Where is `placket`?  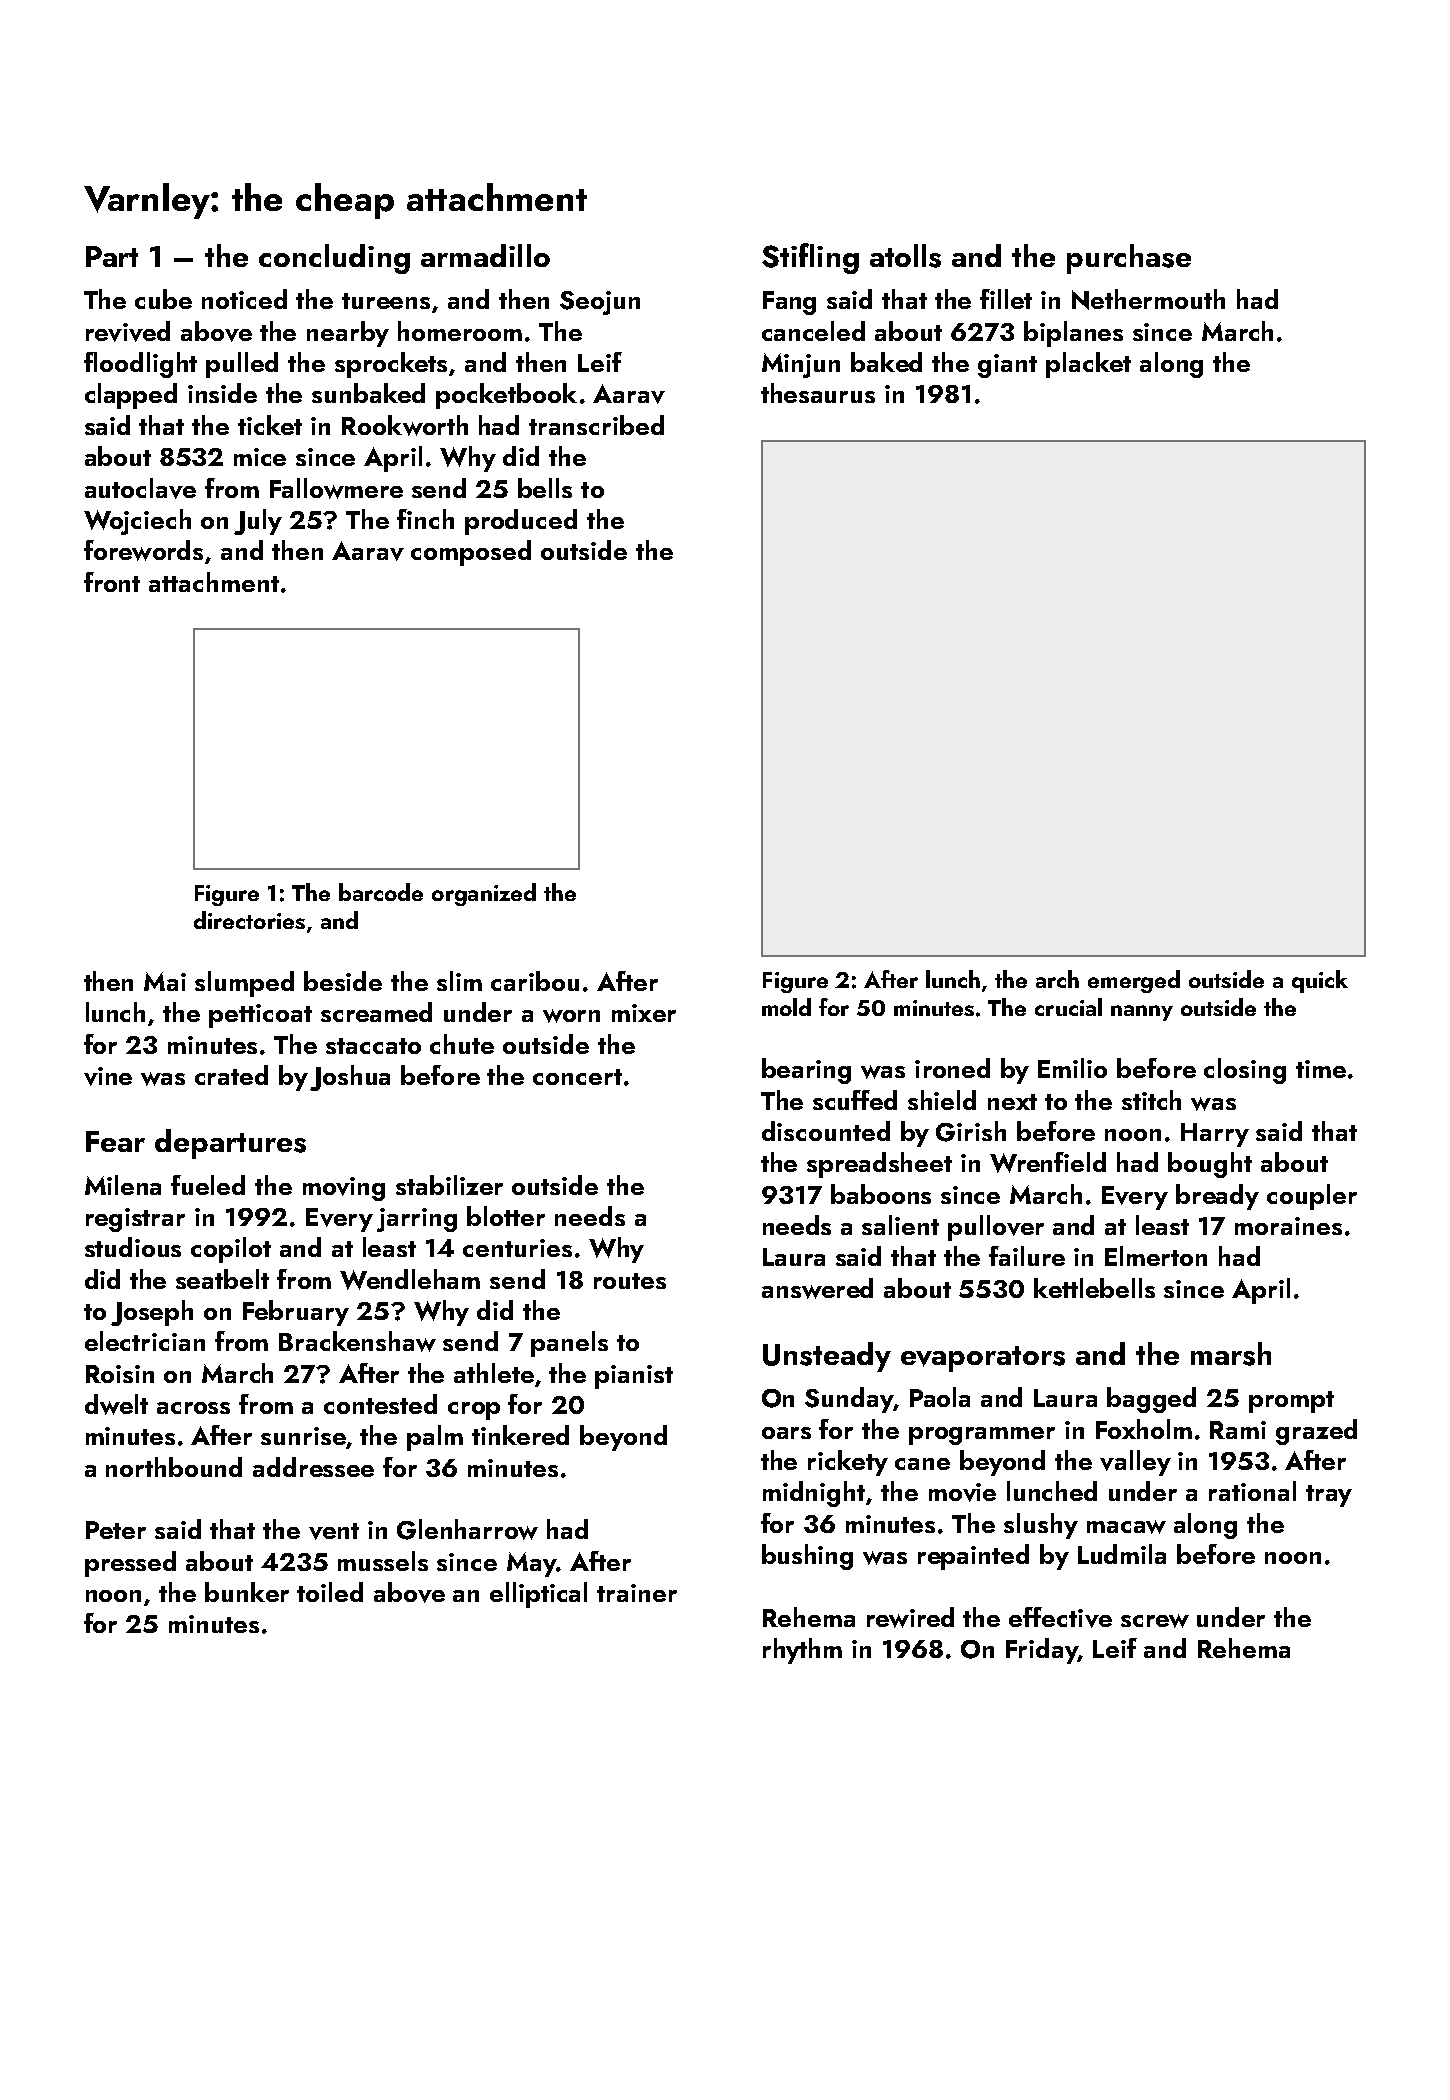
placket is located at coordinates (1088, 365).
